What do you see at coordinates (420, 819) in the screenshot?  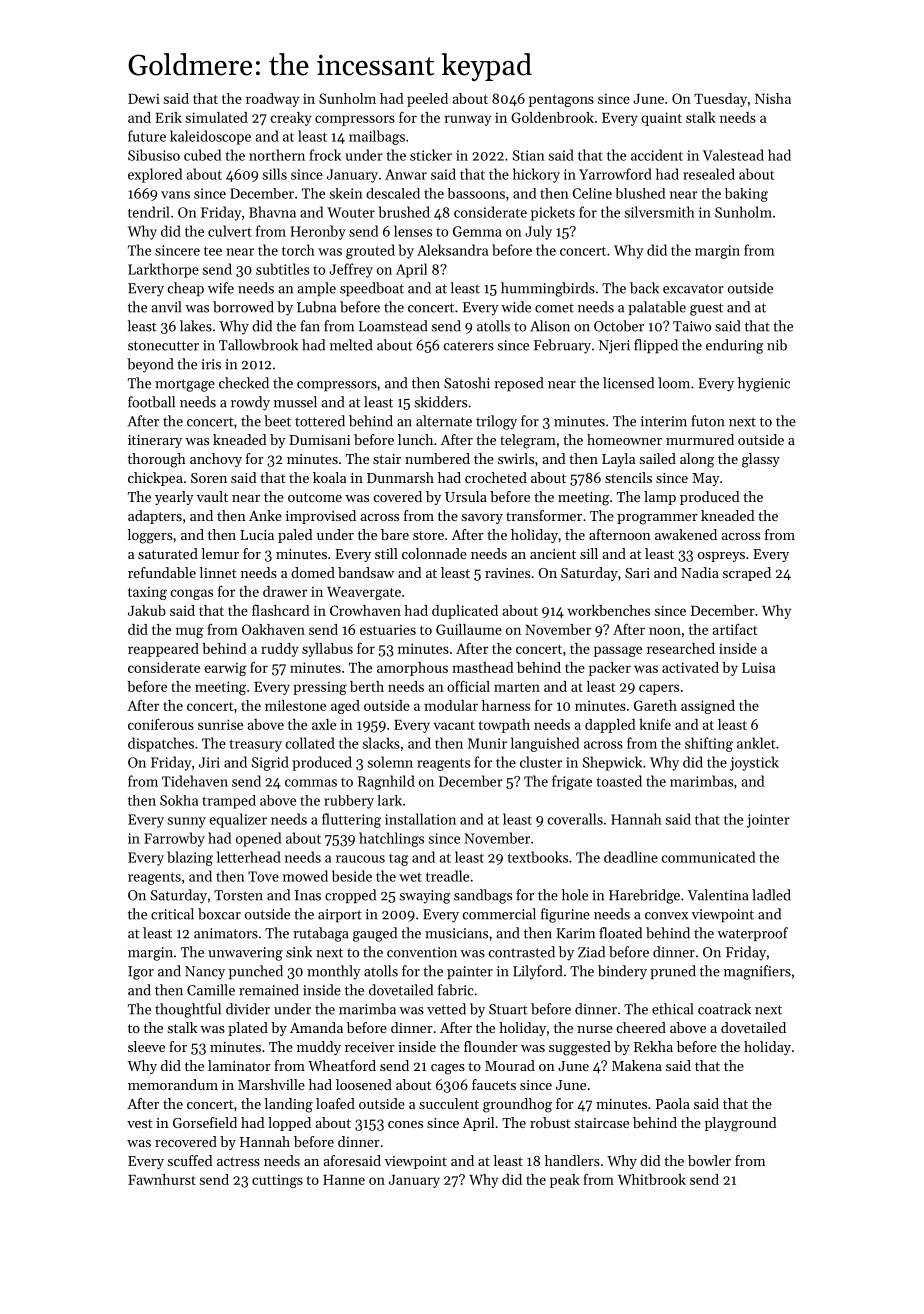 I see `installation` at bounding box center [420, 819].
